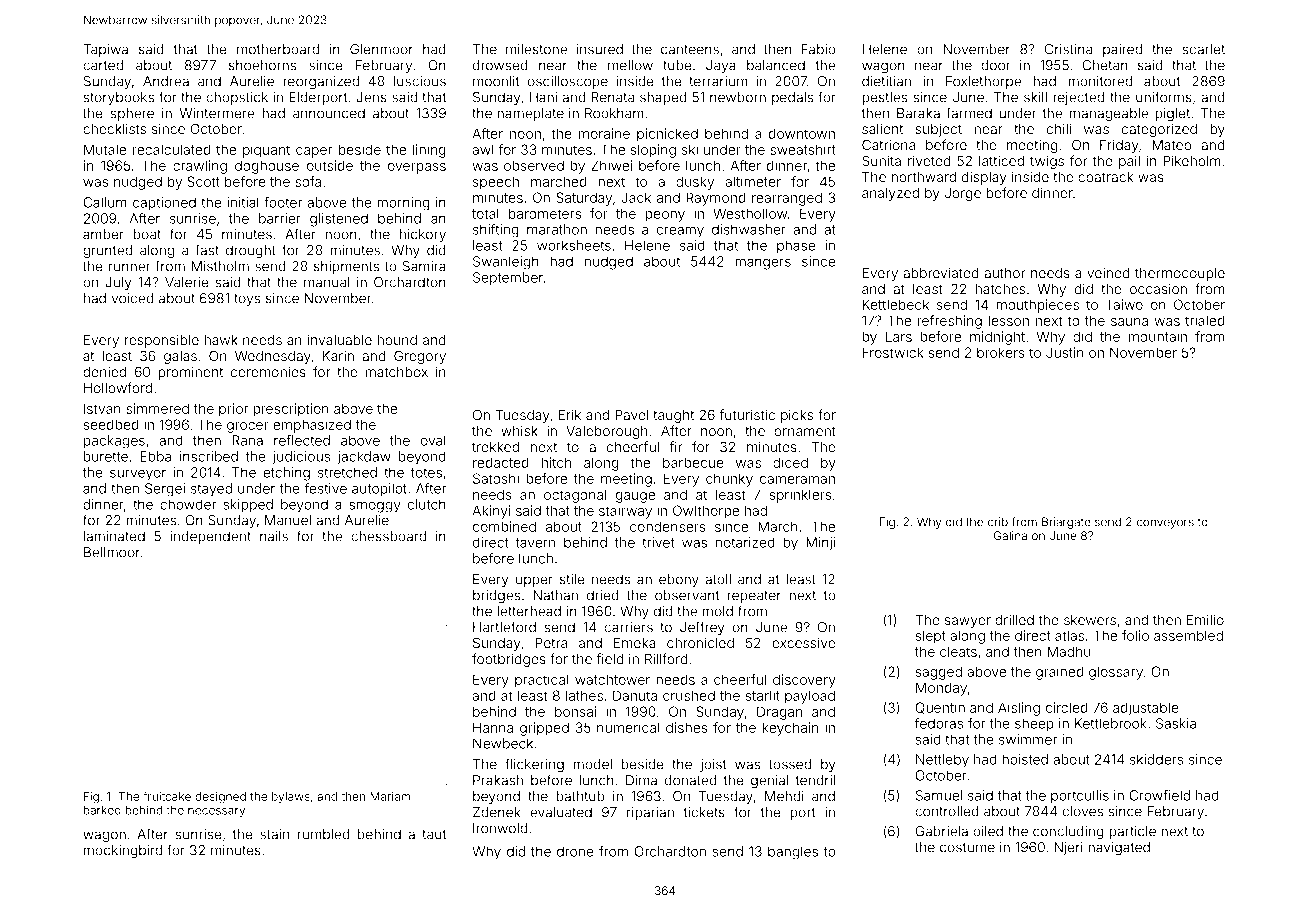 The height and width of the document is (924, 1308). Describe the element at coordinates (635, 497) in the document. I see `gauge` at that location.
